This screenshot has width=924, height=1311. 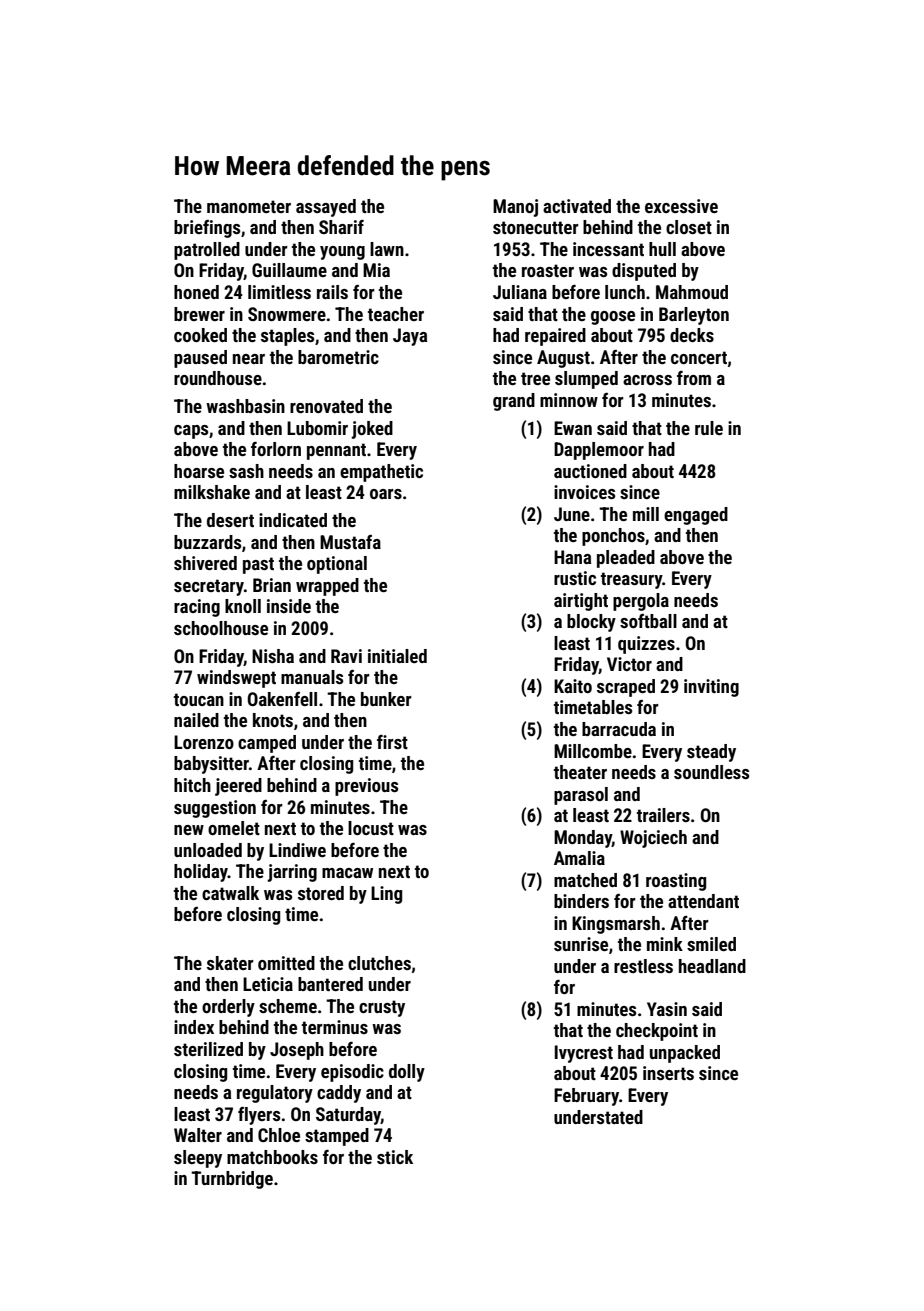 What do you see at coordinates (573, 686) in the screenshot?
I see `Kaito` at bounding box center [573, 686].
